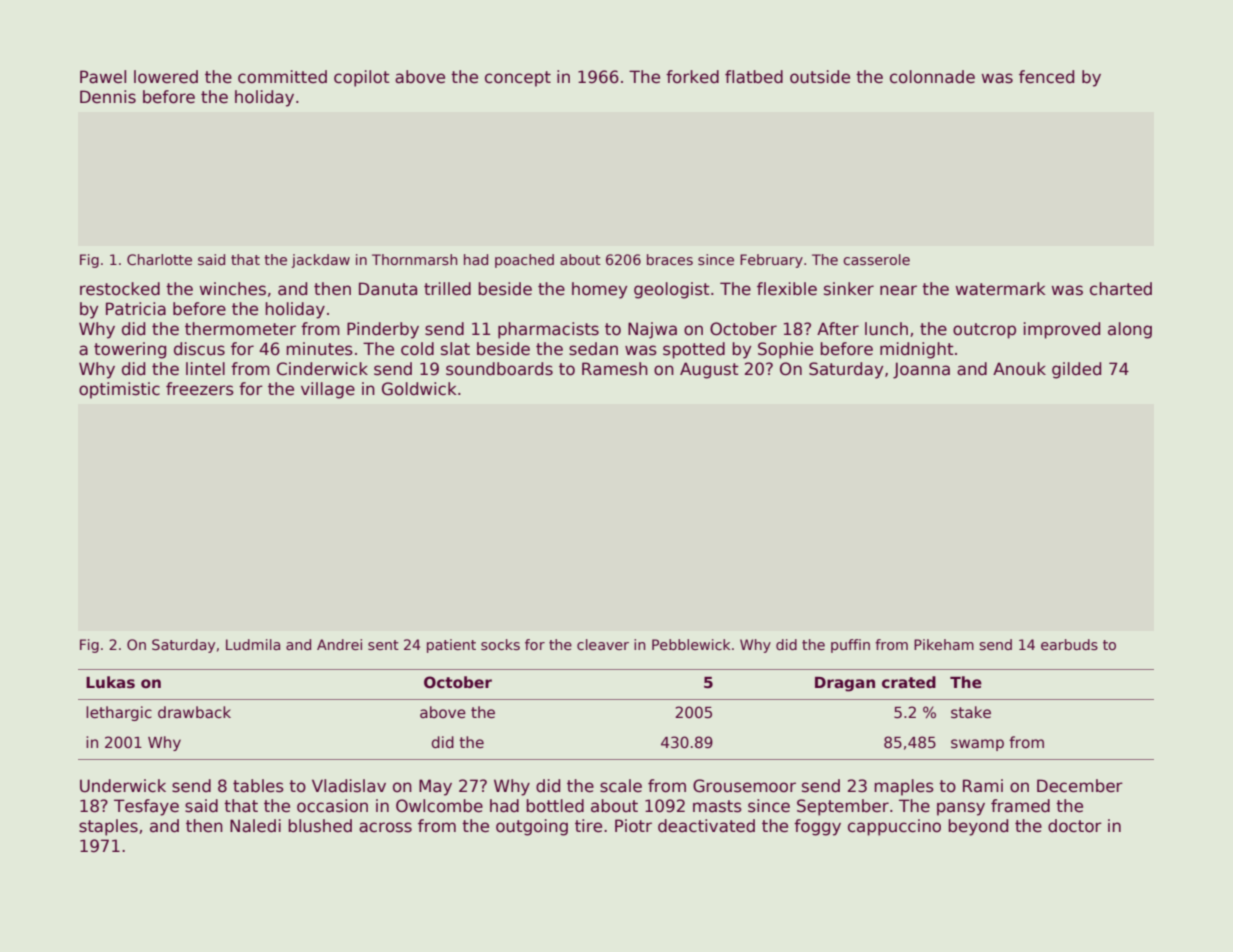 This screenshot has height=952, width=1233. I want to click on homey, so click(600, 290).
